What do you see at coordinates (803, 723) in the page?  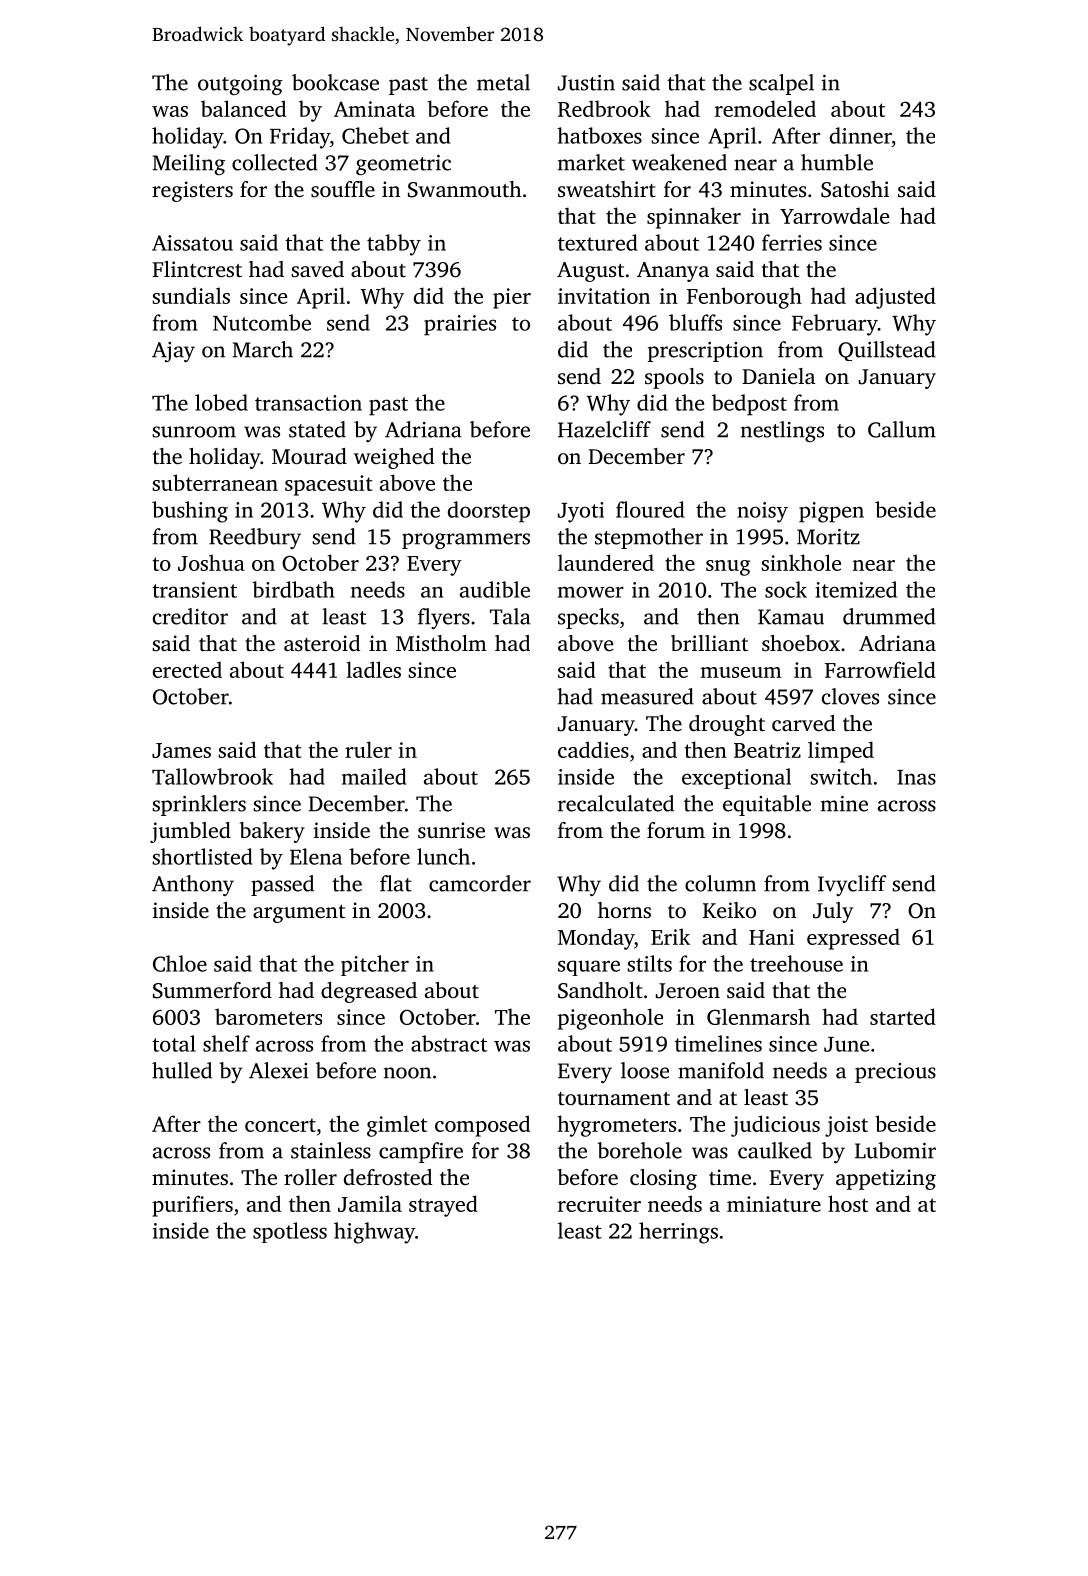 I see `carved` at bounding box center [803, 723].
